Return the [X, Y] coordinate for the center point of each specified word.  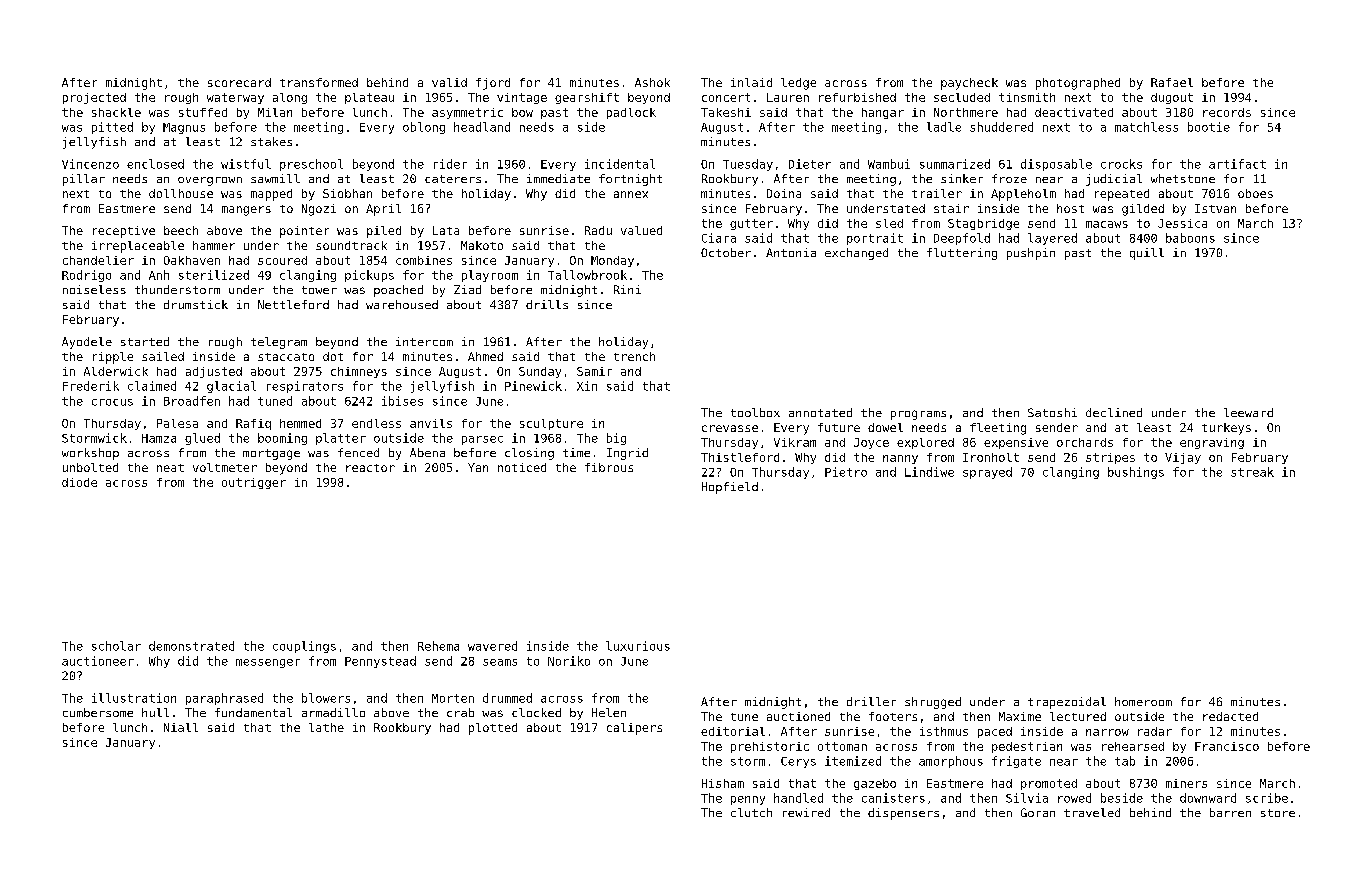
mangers [246, 211]
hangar [883, 113]
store [1278, 813]
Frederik [91, 386]
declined [1114, 412]
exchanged [856, 254]
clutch [751, 812]
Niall [181, 727]
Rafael [1172, 82]
